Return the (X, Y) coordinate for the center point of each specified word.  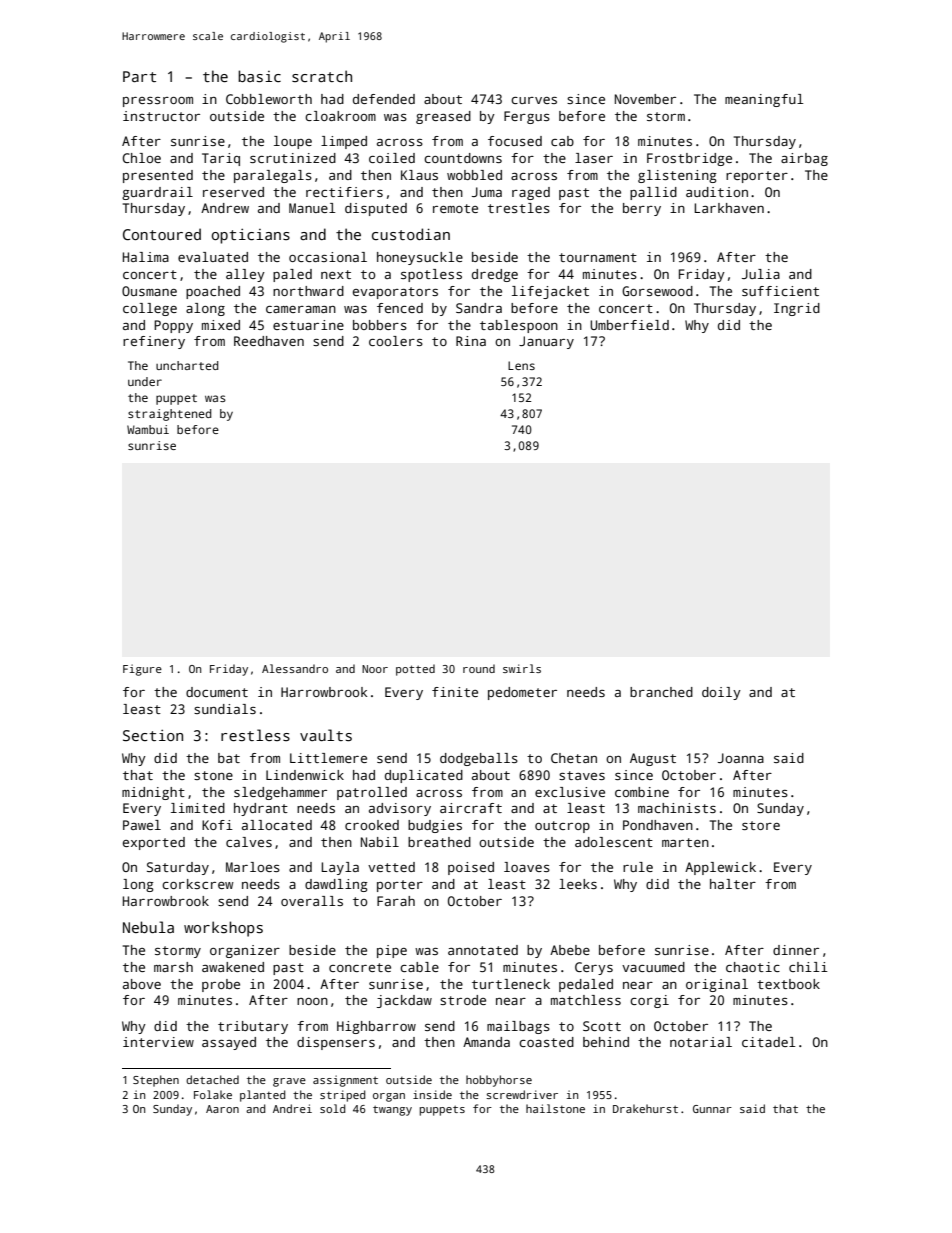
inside (432, 1094)
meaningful (764, 100)
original (717, 985)
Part (139, 76)
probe (221, 985)
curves (534, 100)
